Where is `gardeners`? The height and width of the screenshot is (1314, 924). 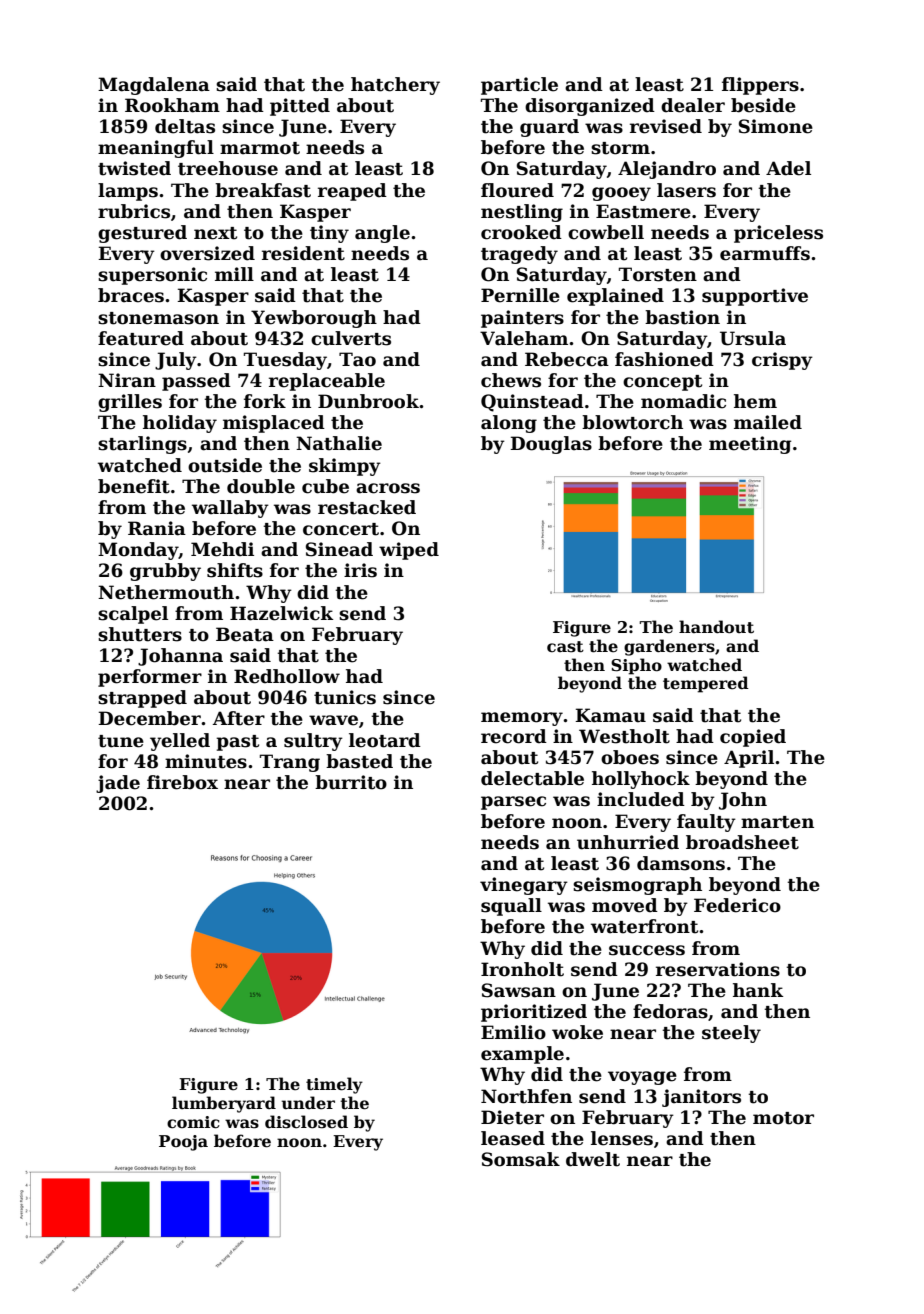
gardeners is located at coordinates (669, 647).
